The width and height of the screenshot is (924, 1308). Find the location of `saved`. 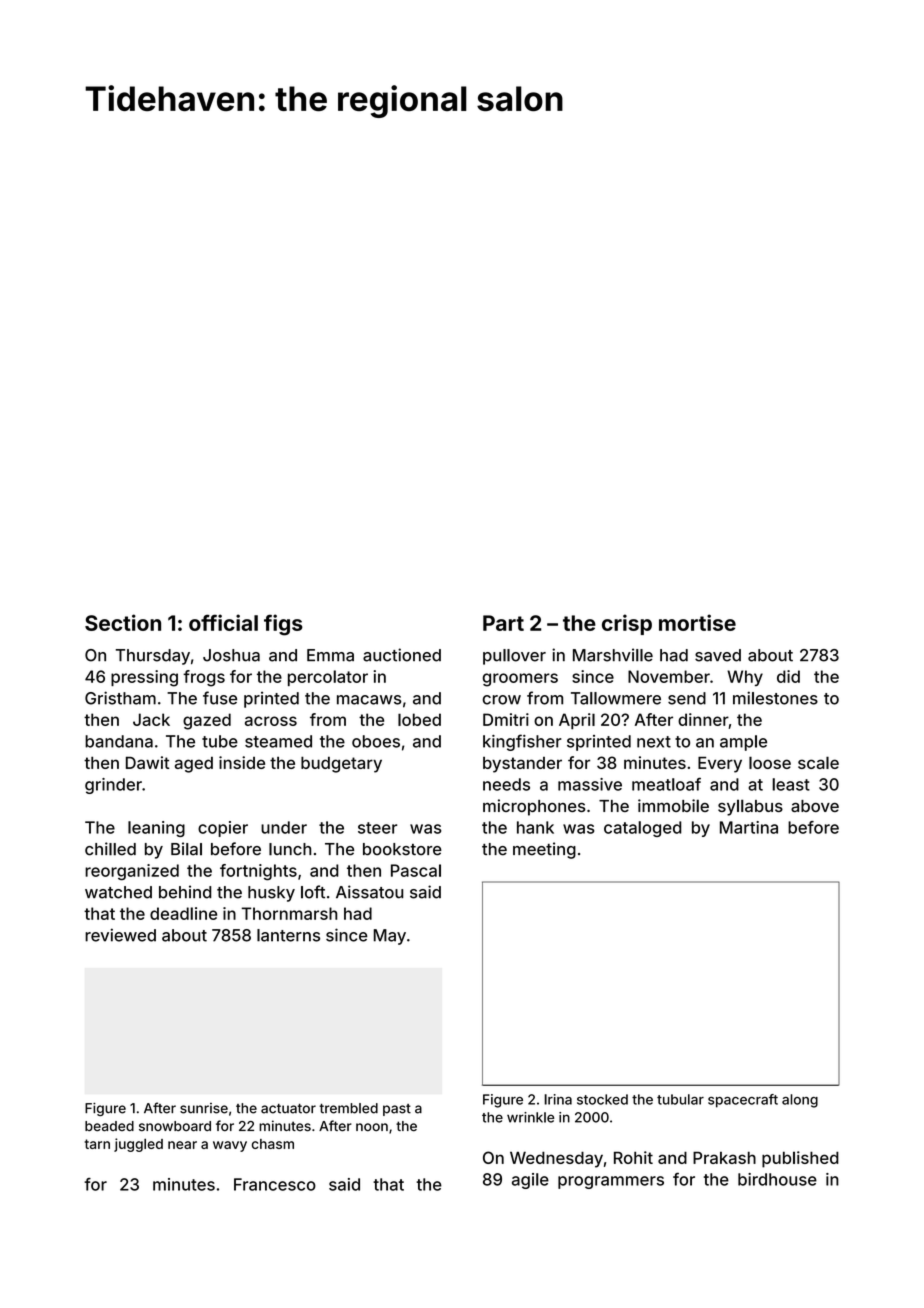

saved is located at coordinates (718, 655).
